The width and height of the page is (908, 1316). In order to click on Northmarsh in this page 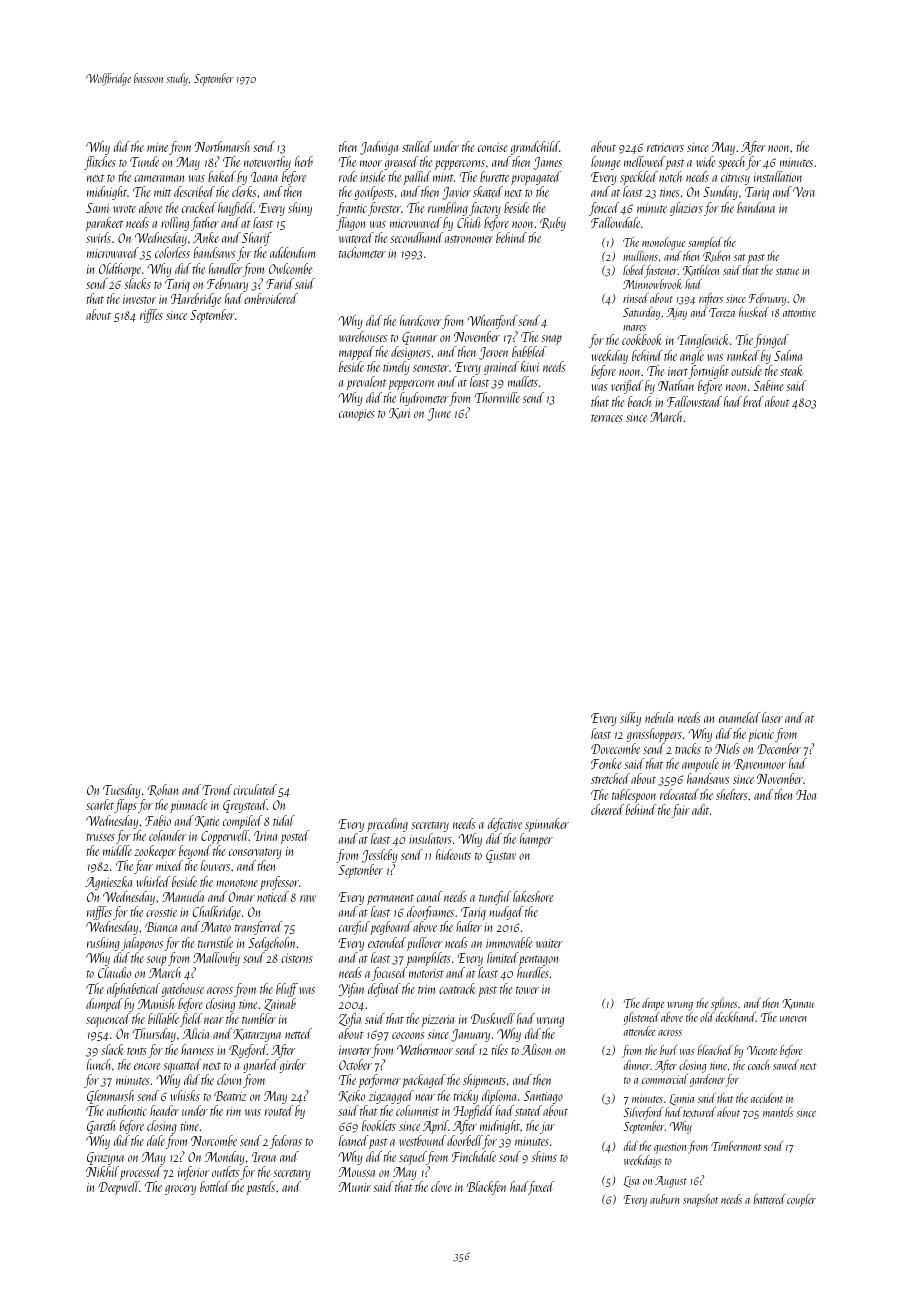, I will do `click(222, 146)`.
